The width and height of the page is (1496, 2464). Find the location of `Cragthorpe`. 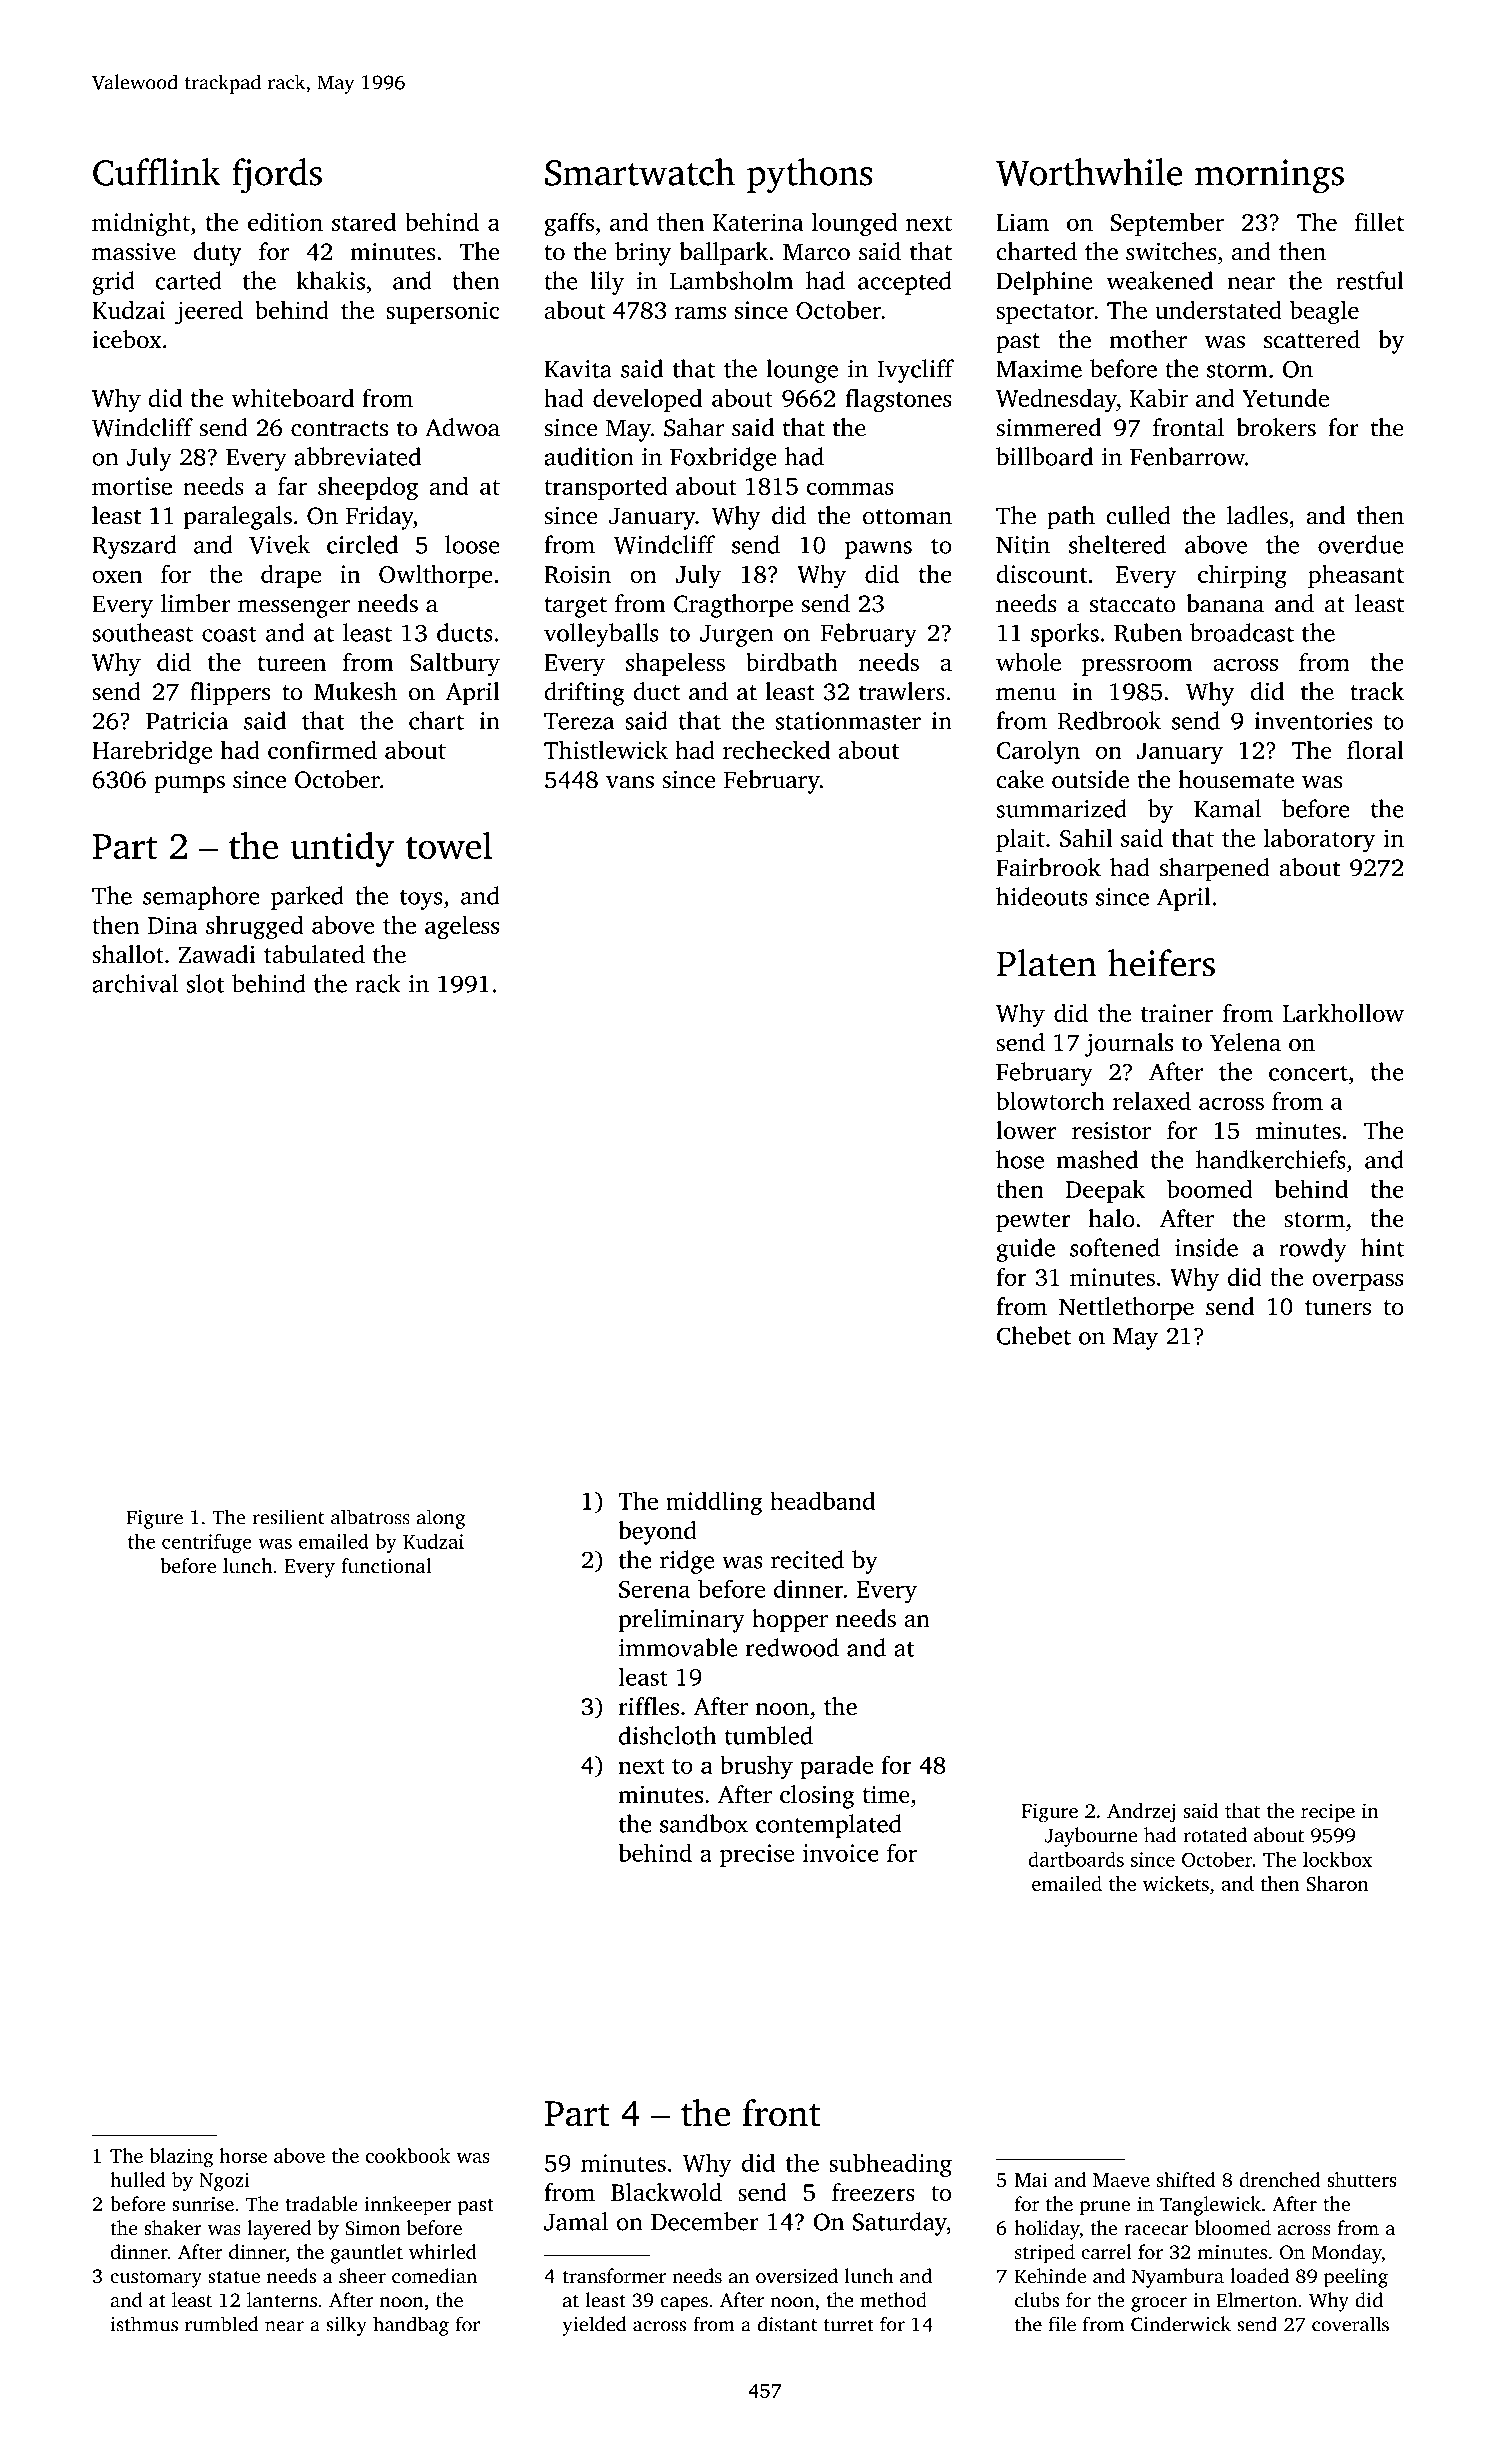

Cragthorpe is located at coordinates (733, 606).
